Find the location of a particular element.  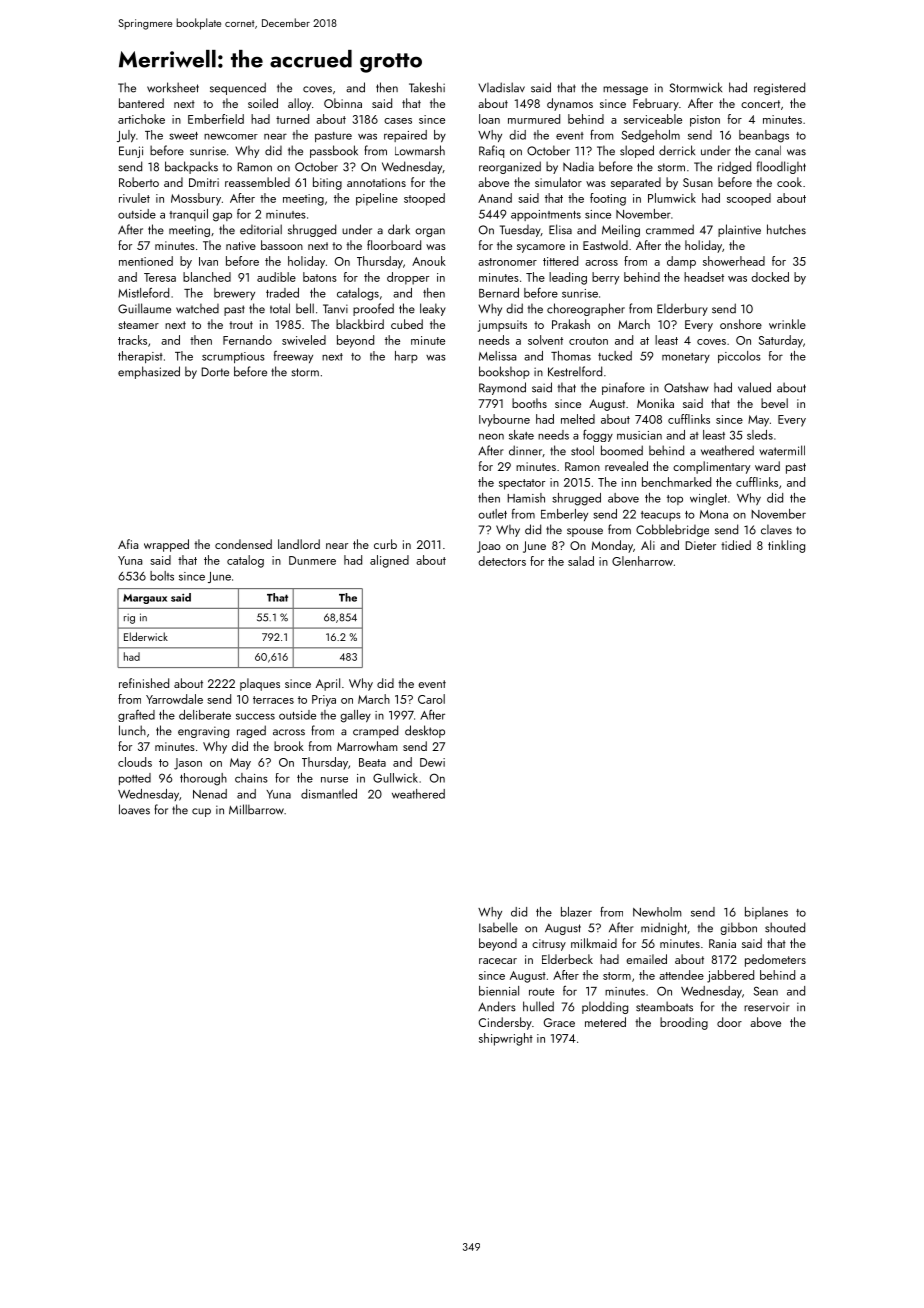

steamer is located at coordinates (138, 325).
